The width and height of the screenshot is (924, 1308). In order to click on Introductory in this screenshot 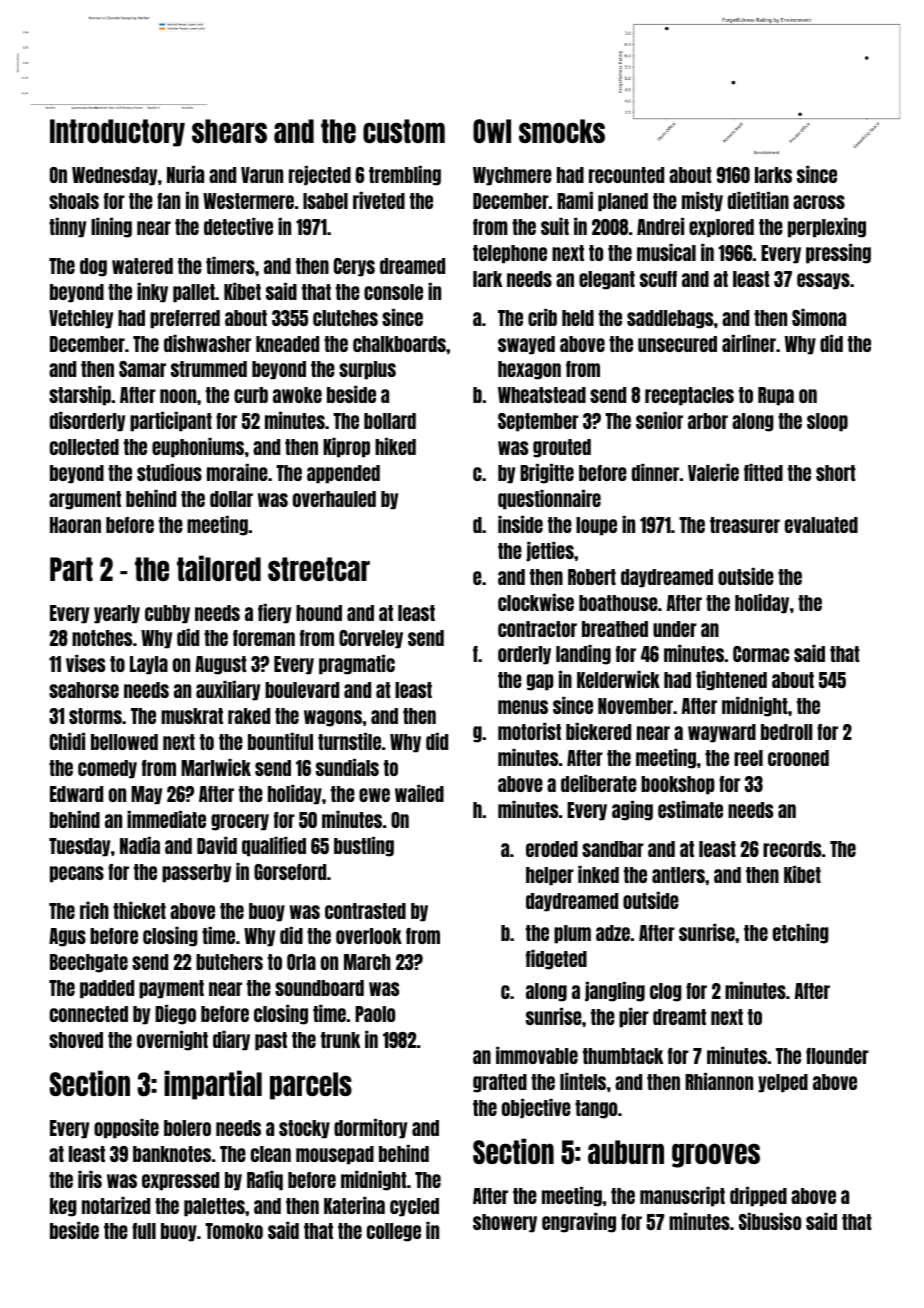, I will do `click(117, 133)`.
